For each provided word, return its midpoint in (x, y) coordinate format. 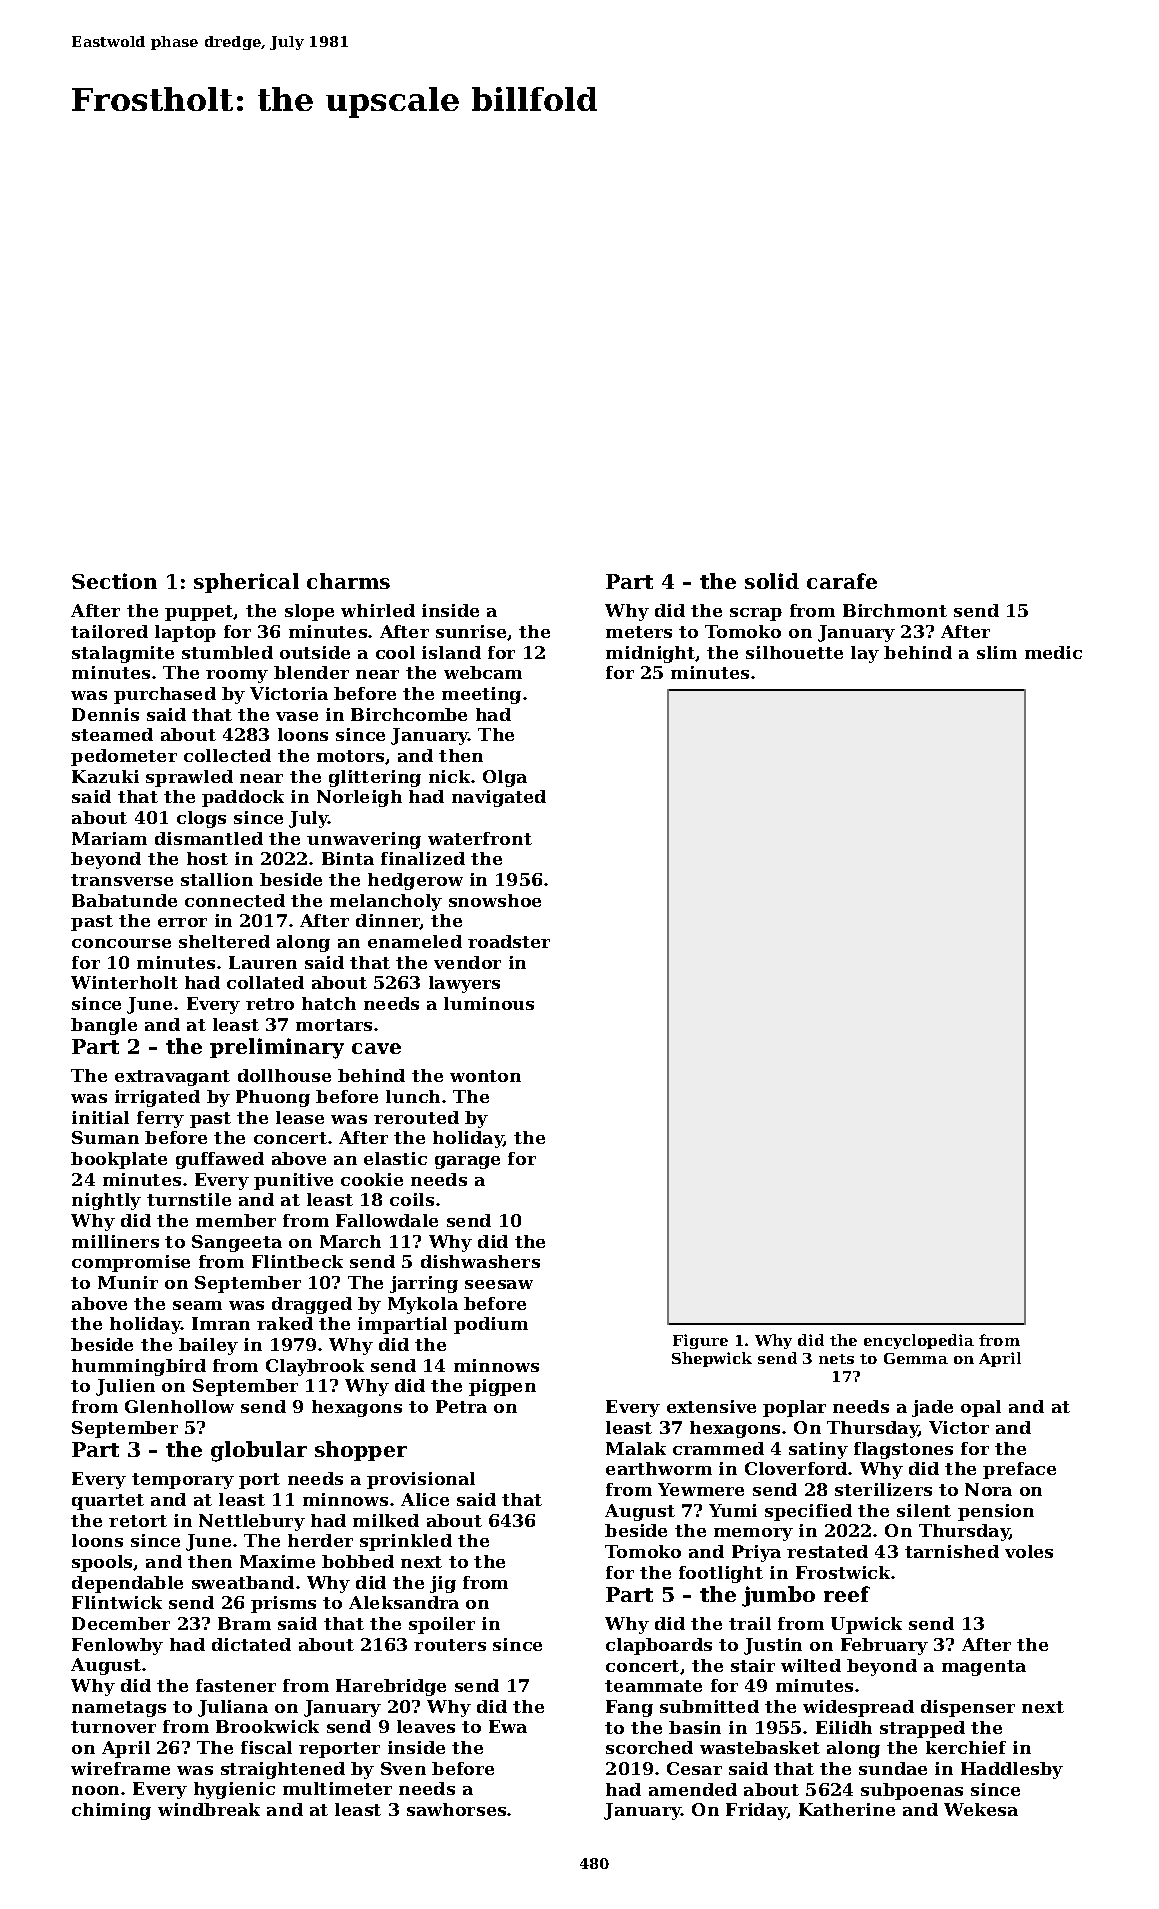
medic (1053, 652)
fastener (236, 1685)
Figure (700, 1341)
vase (297, 716)
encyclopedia (919, 1341)
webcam (483, 672)
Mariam (109, 838)
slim (997, 652)
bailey (208, 1346)
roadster (509, 941)
